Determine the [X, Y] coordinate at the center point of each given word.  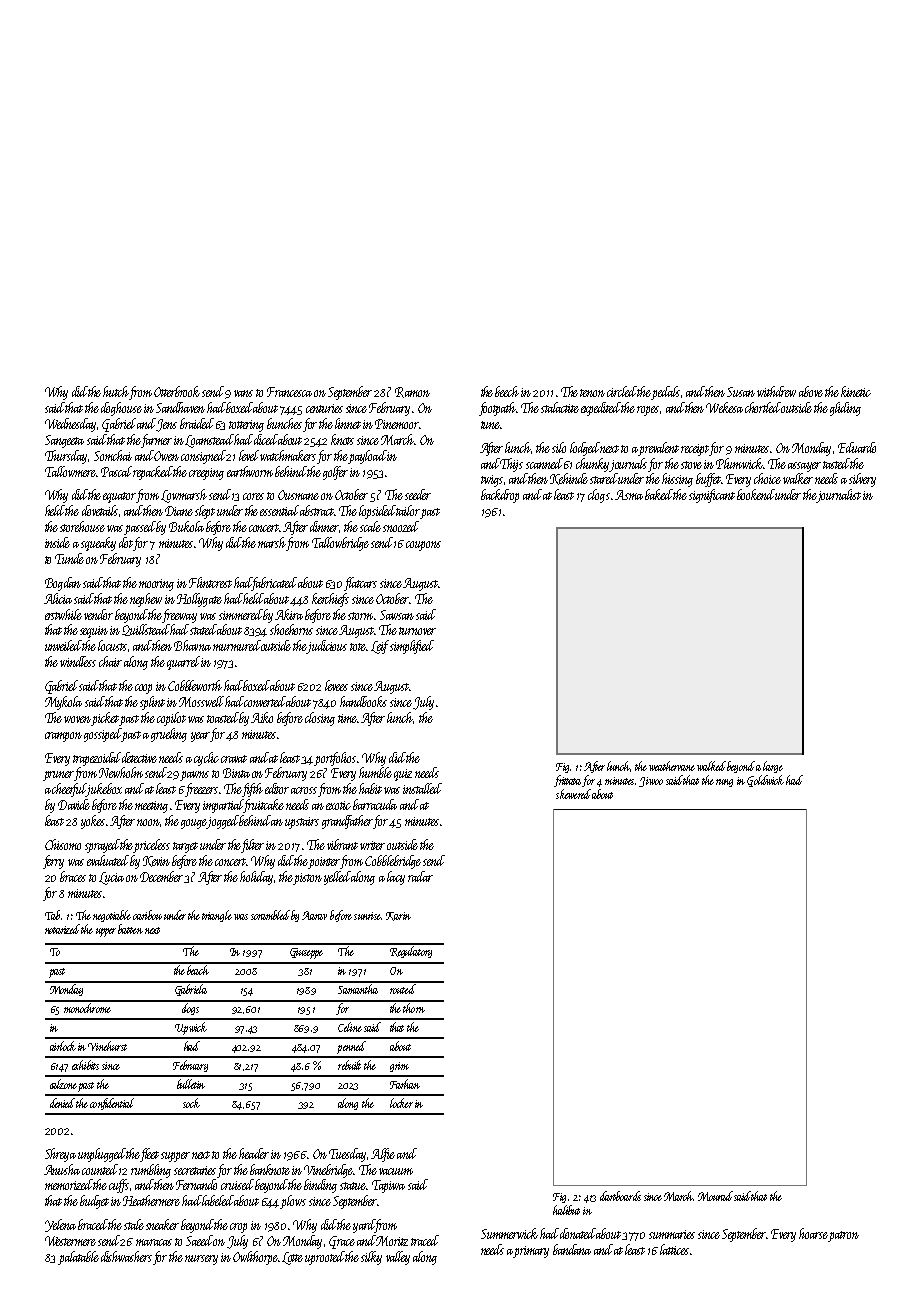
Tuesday [347, 1155]
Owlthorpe [255, 1258]
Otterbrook [177, 391]
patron [844, 1236]
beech [507, 391]
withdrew [776, 391]
